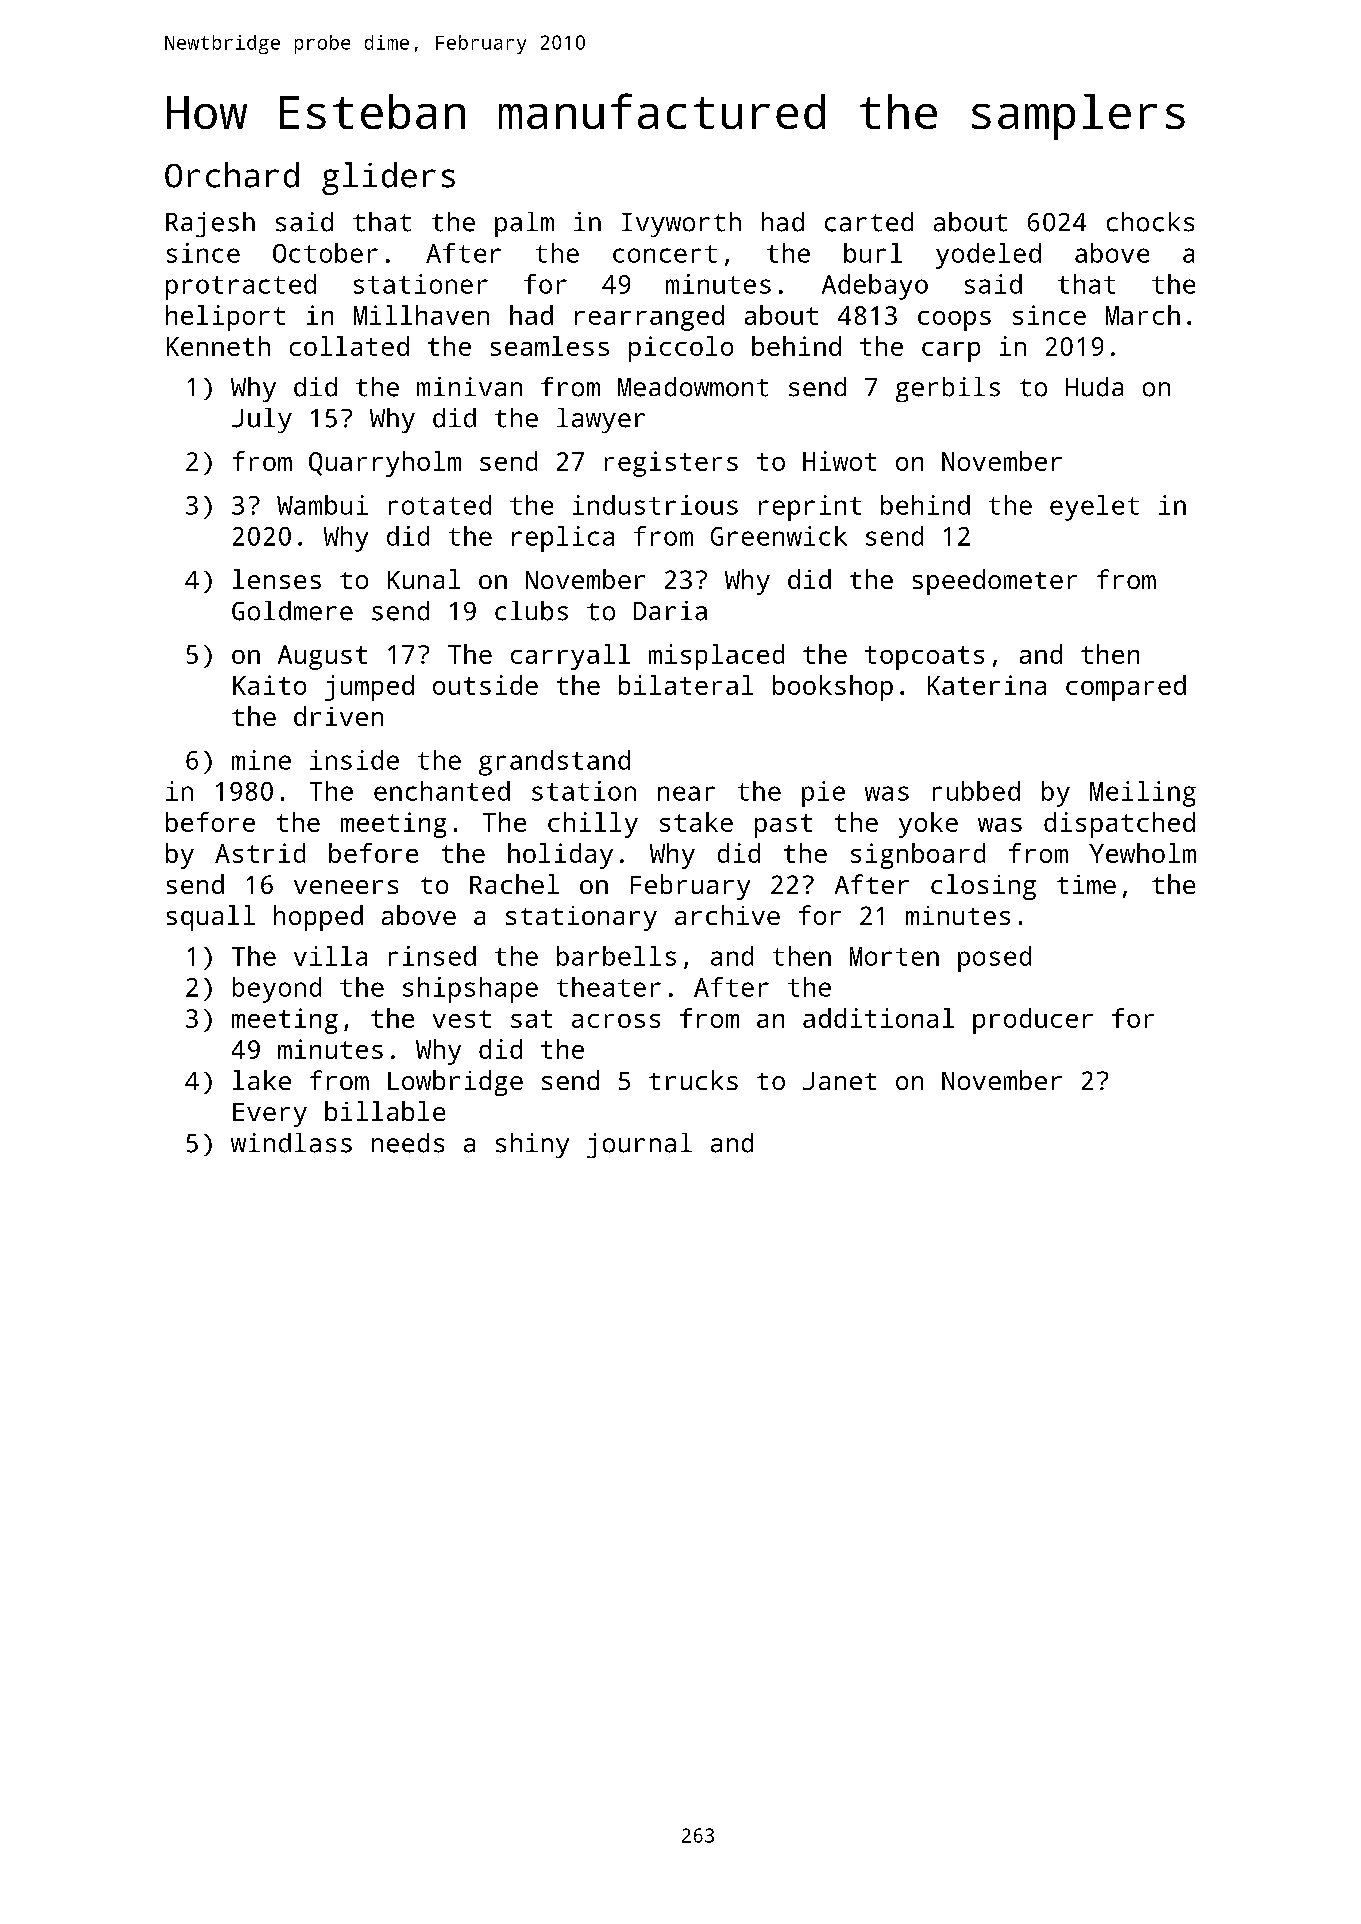 Image resolution: width=1361 pixels, height=1924 pixels. Describe the element at coordinates (291, 1143) in the screenshot. I see `windlass` at that location.
